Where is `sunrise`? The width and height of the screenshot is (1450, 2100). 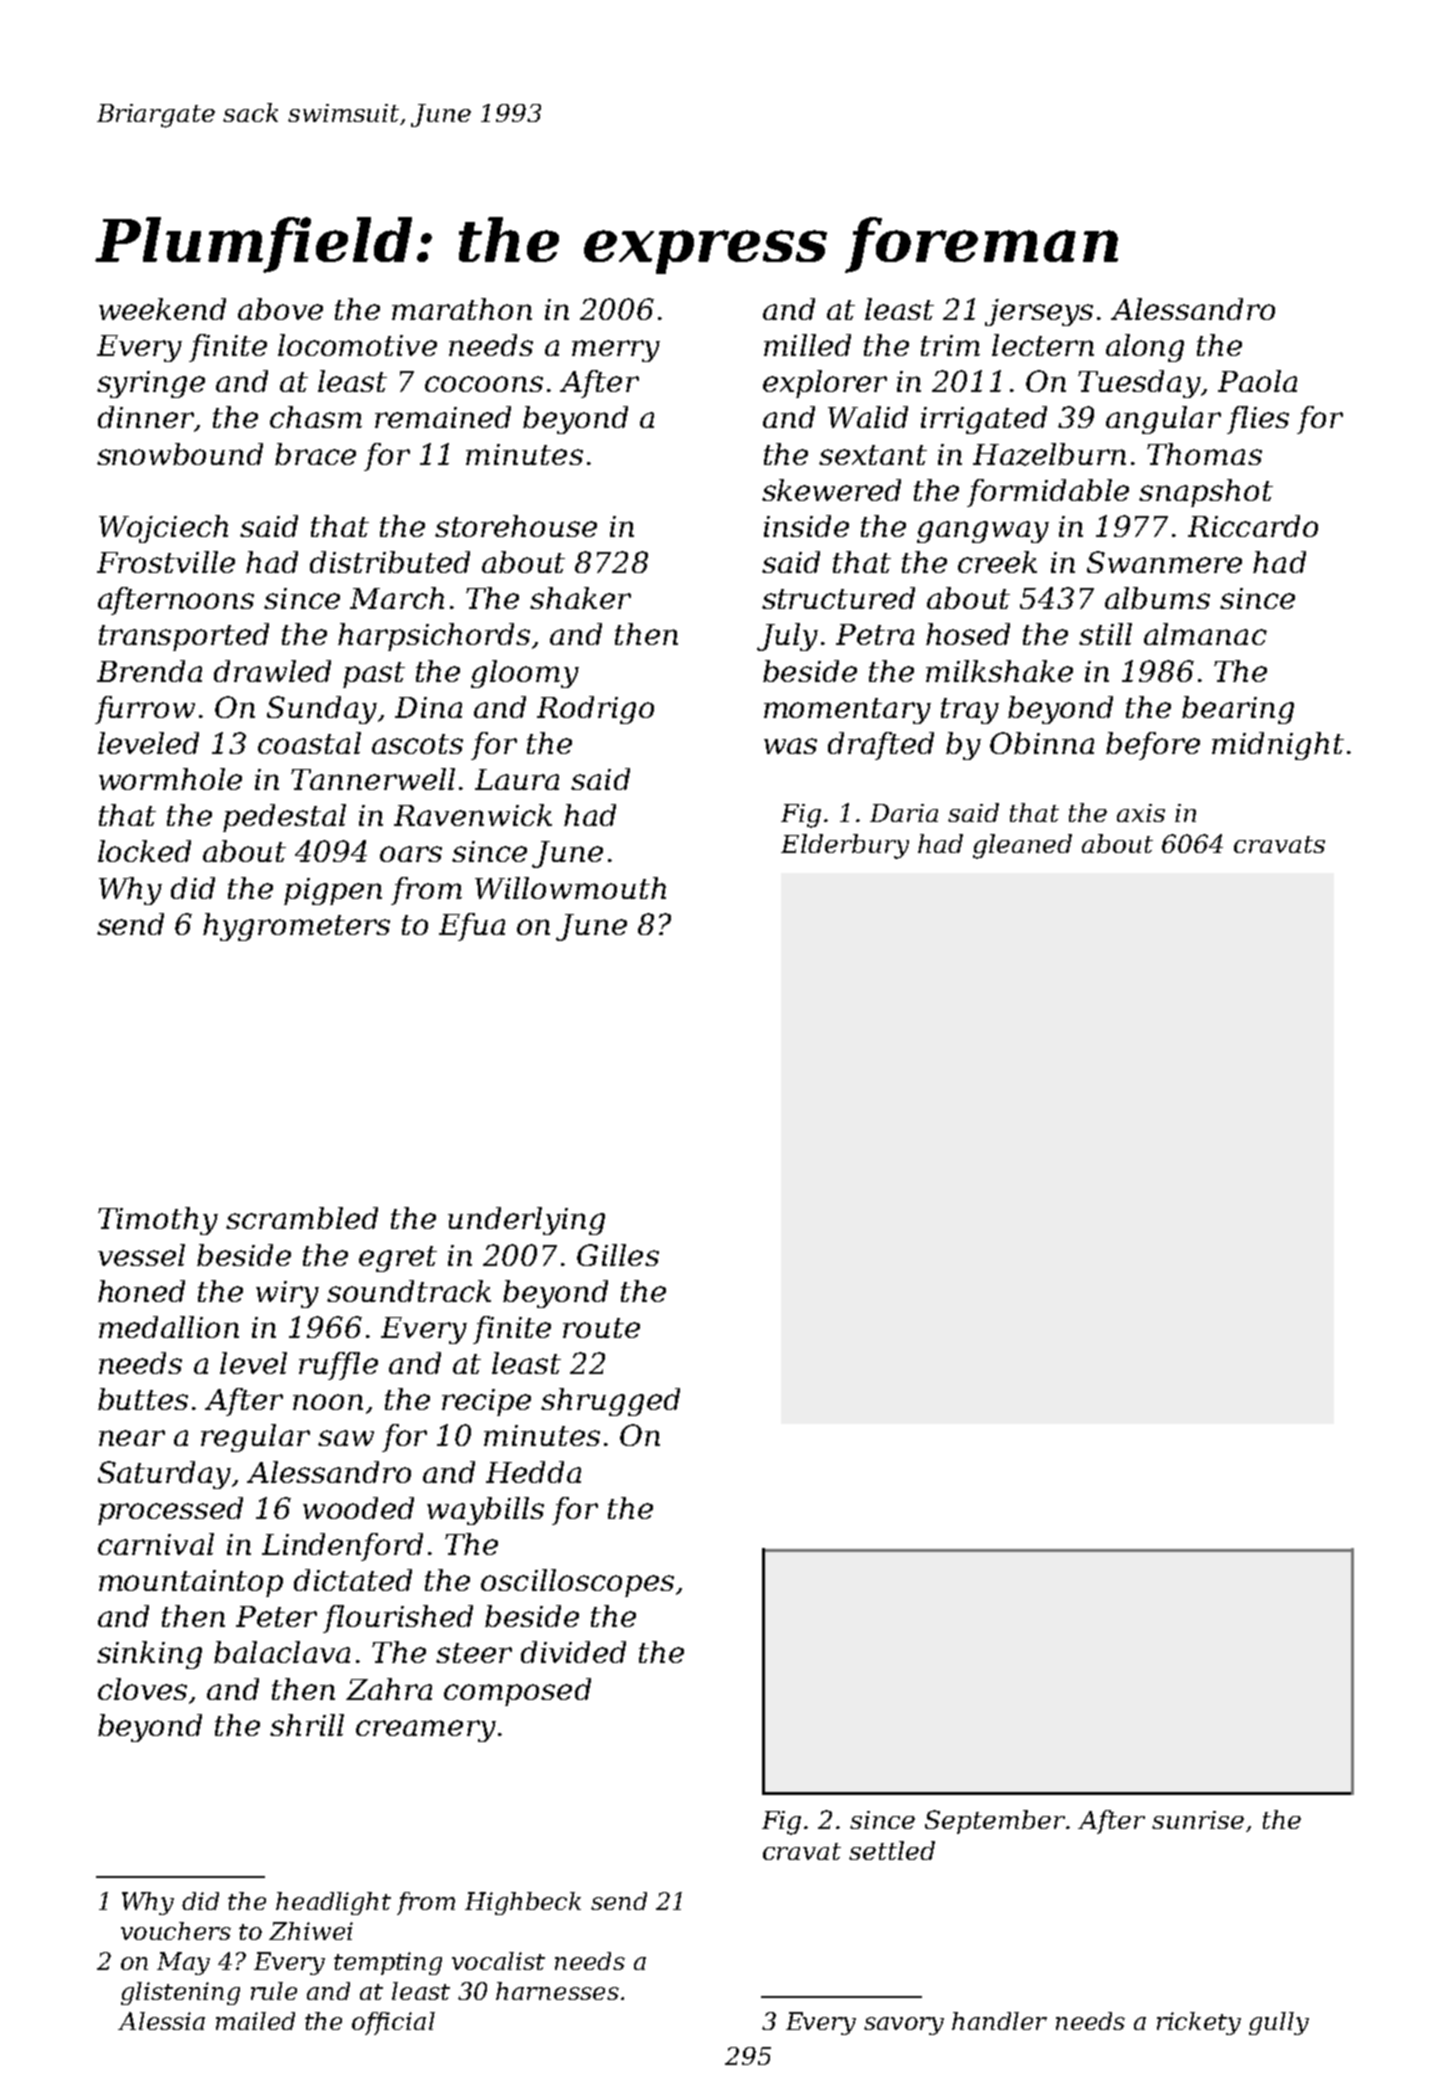
sunrise is located at coordinates (1198, 1820).
